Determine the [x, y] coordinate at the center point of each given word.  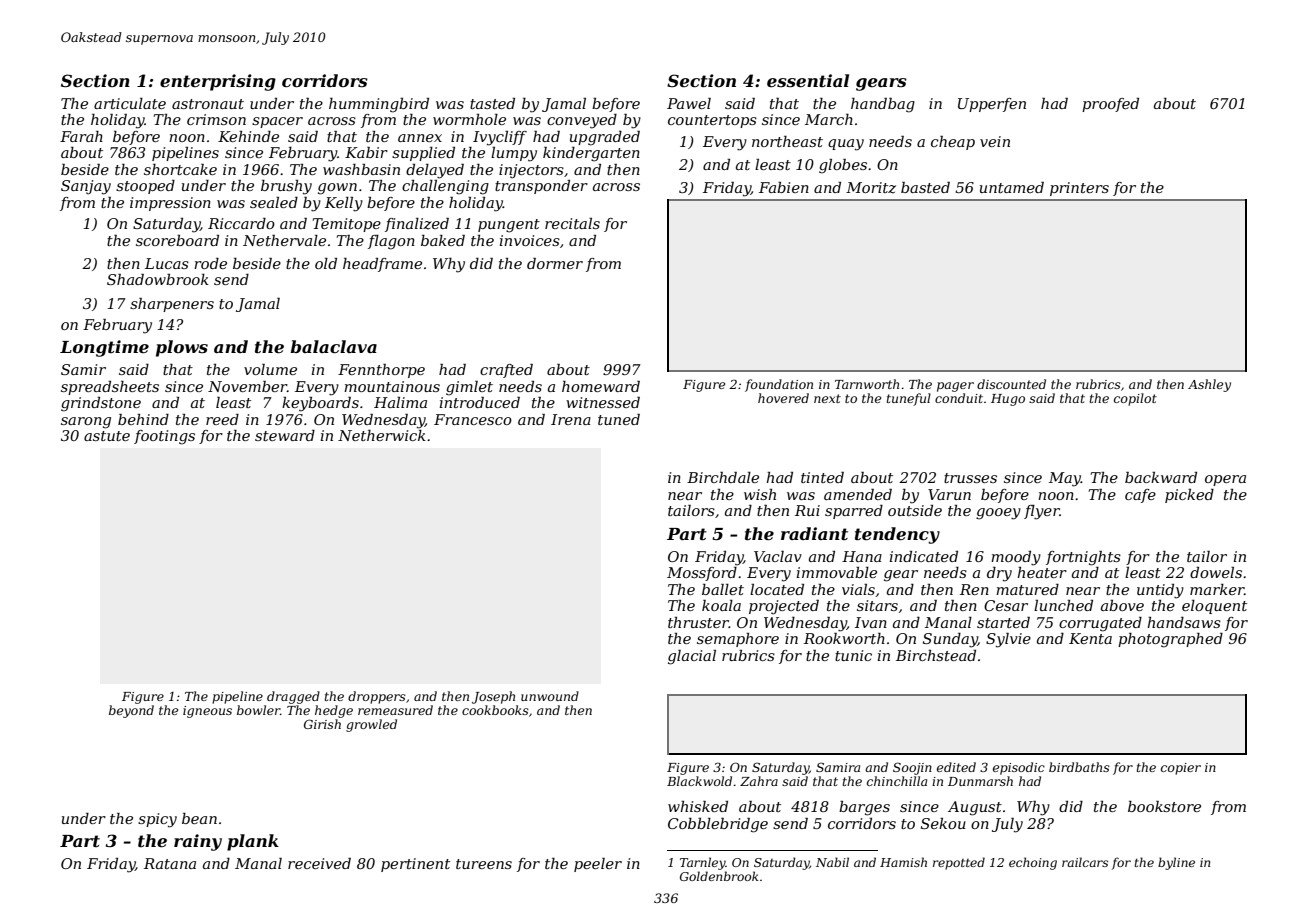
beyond [131, 711]
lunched [1063, 605]
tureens [484, 864]
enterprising [218, 82]
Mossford [702, 574]
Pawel [689, 103]
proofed [1110, 105]
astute [107, 436]
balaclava [334, 346]
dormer [555, 263]
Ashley [1209, 385]
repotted [959, 863]
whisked [698, 806]
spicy [157, 820]
